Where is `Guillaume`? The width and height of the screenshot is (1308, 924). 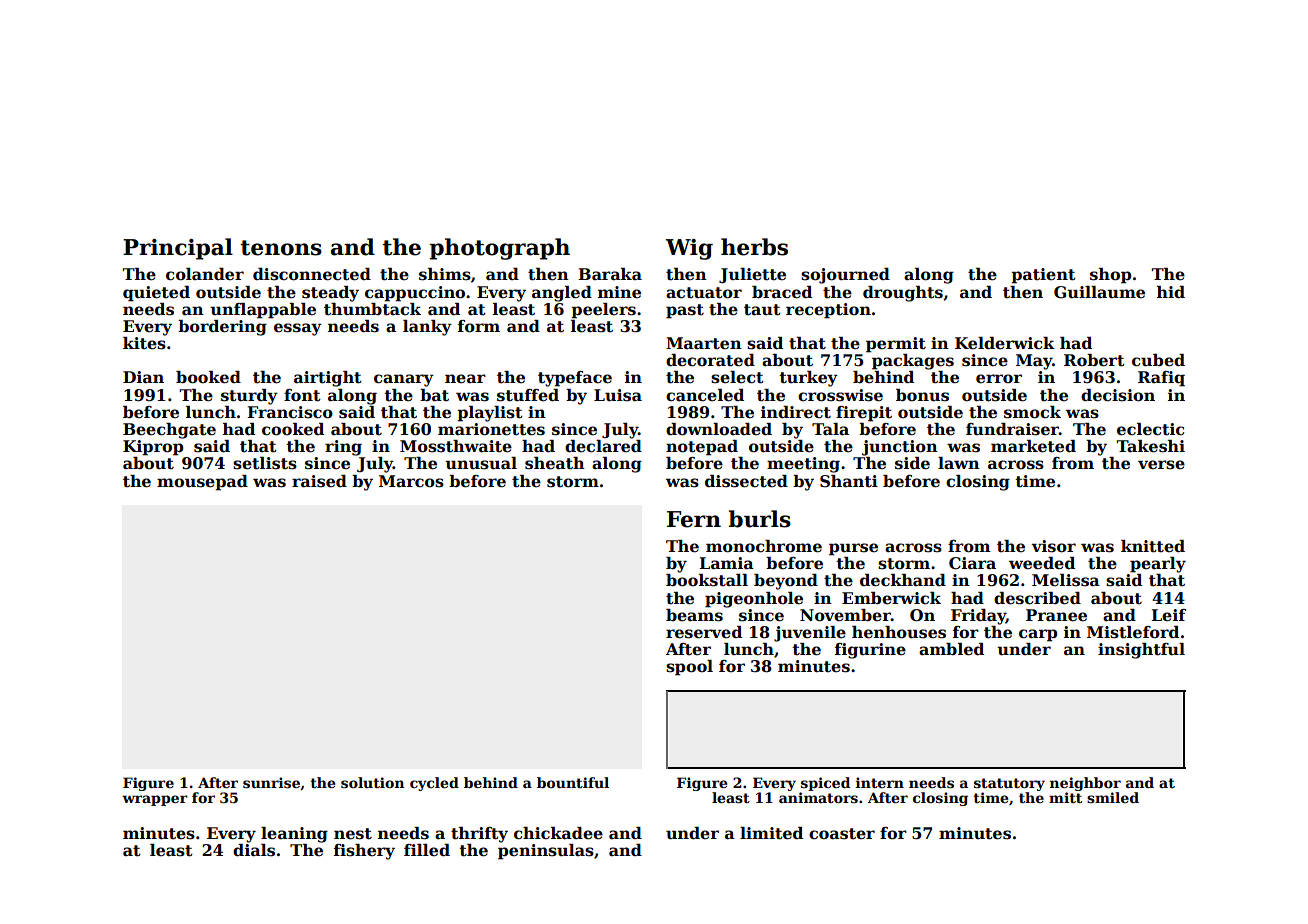 Guillaume is located at coordinates (1099, 292).
